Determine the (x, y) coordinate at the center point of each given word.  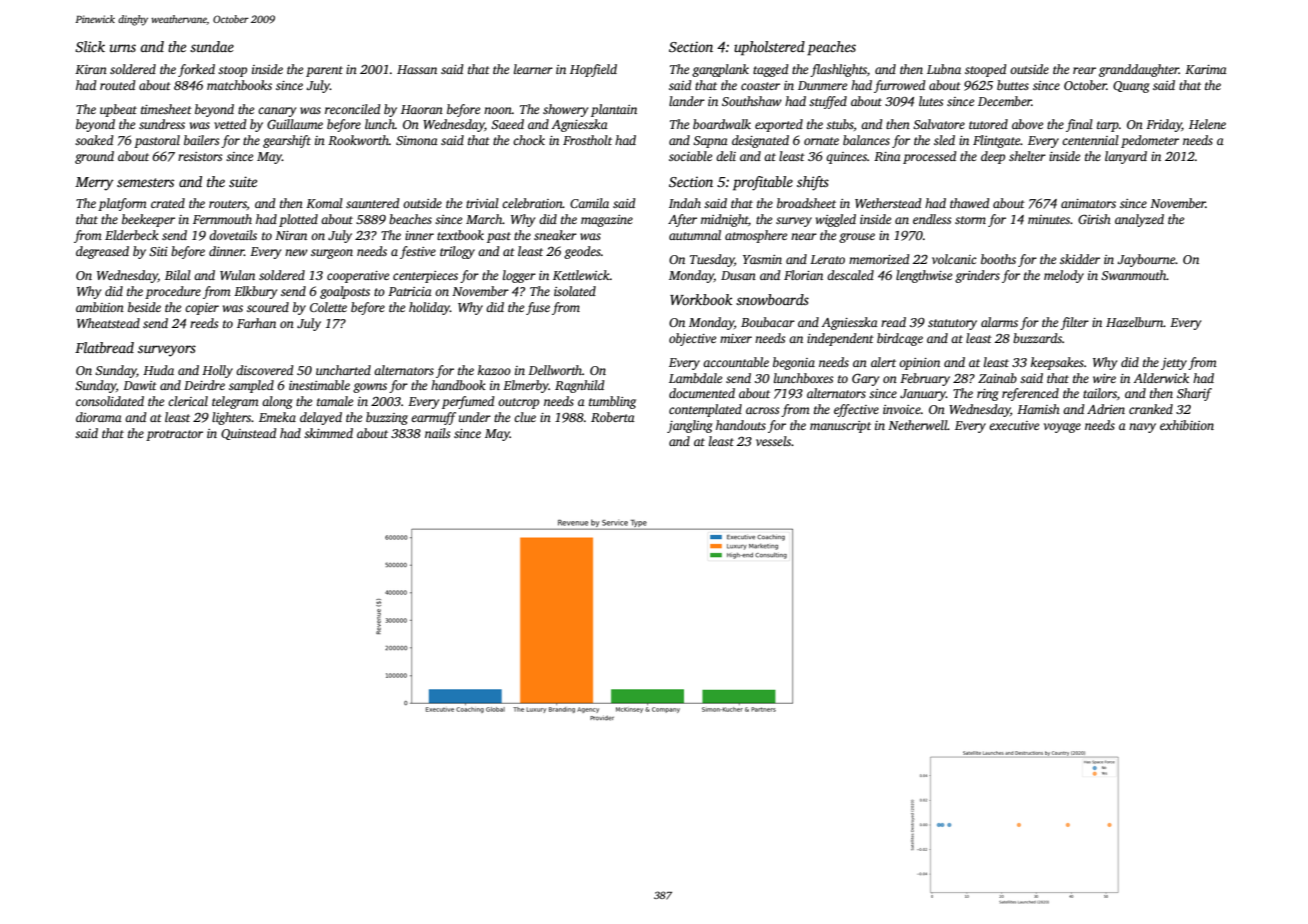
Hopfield (593, 70)
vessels (773, 441)
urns (123, 48)
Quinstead (249, 434)
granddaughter (1139, 70)
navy (1142, 428)
